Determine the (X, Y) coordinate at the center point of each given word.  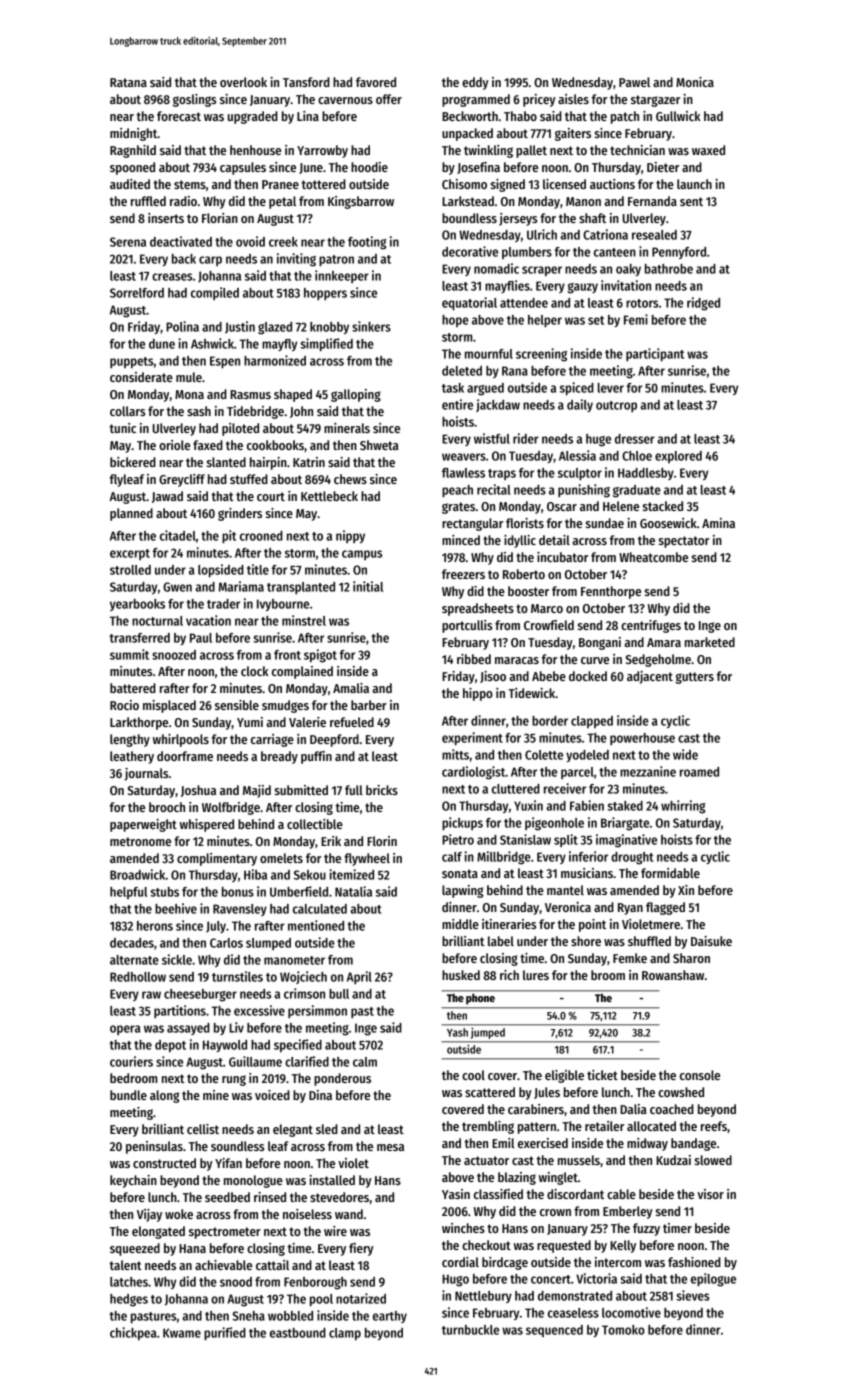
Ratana (128, 82)
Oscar (562, 506)
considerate (141, 377)
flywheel (367, 859)
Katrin (309, 462)
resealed (654, 235)
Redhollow (138, 977)
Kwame (182, 1333)
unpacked (467, 134)
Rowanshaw (673, 975)
